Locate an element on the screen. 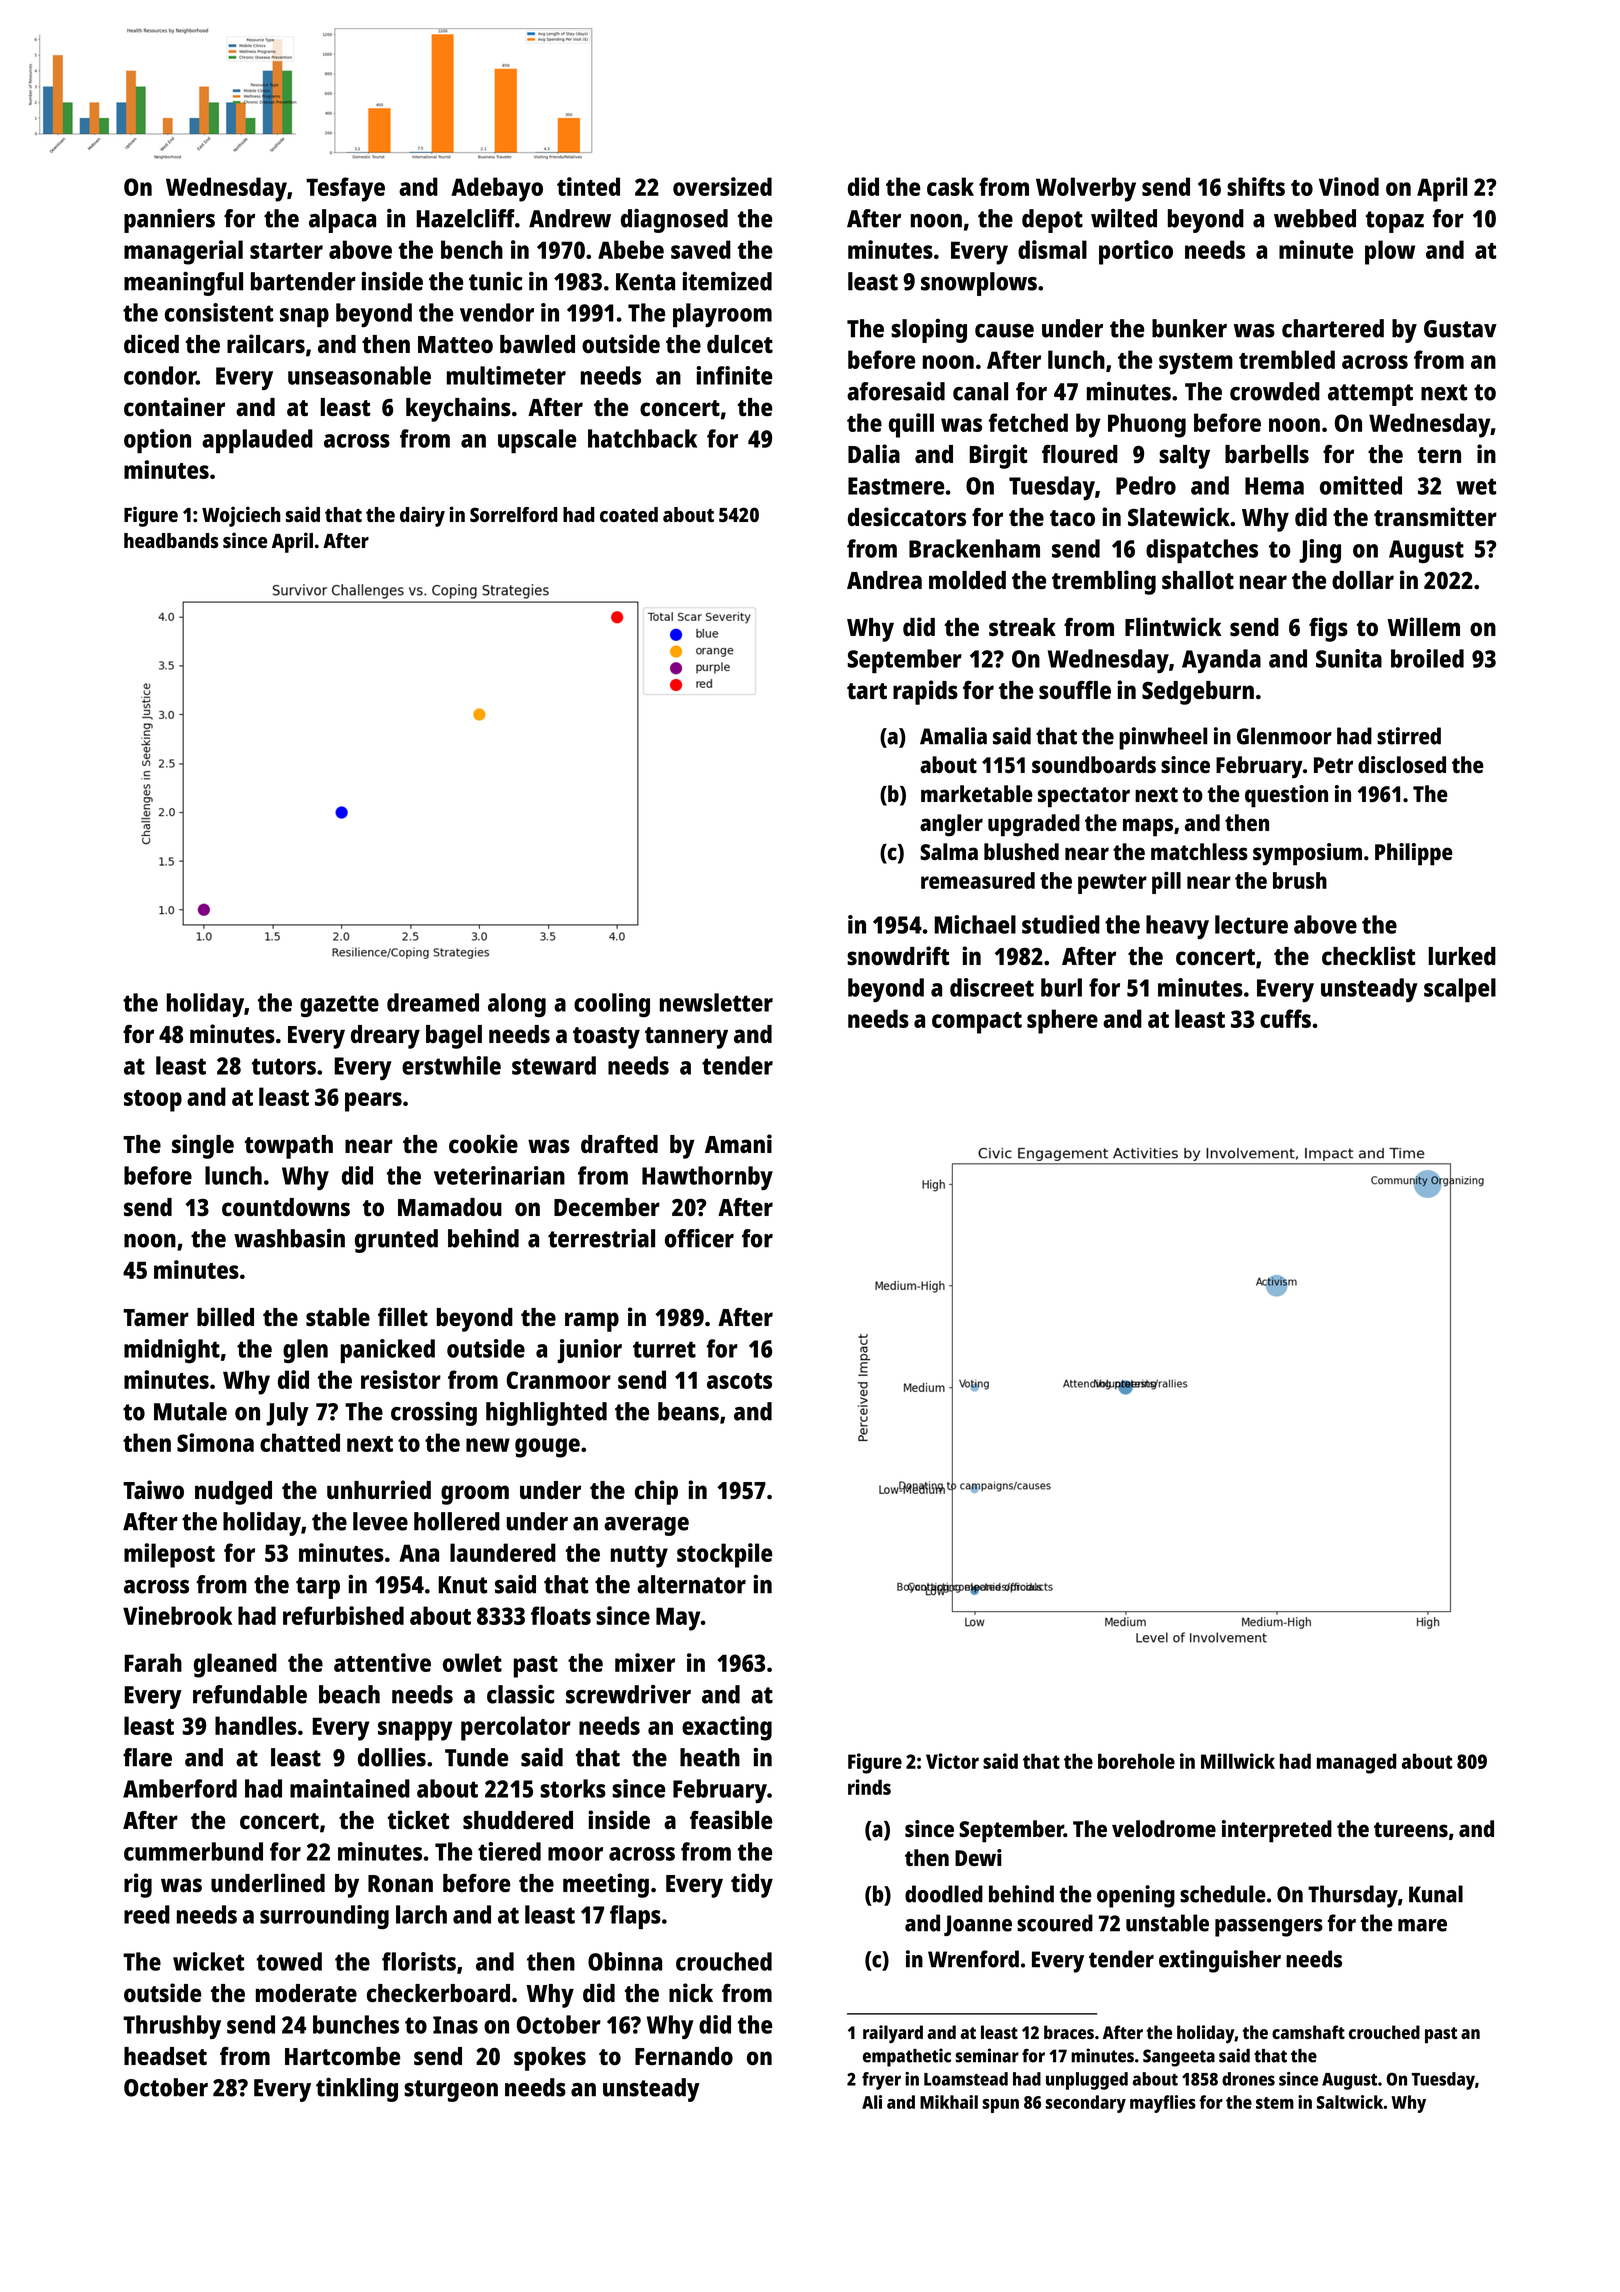 This screenshot has width=1620, height=2292. pears is located at coordinates (373, 1102).
